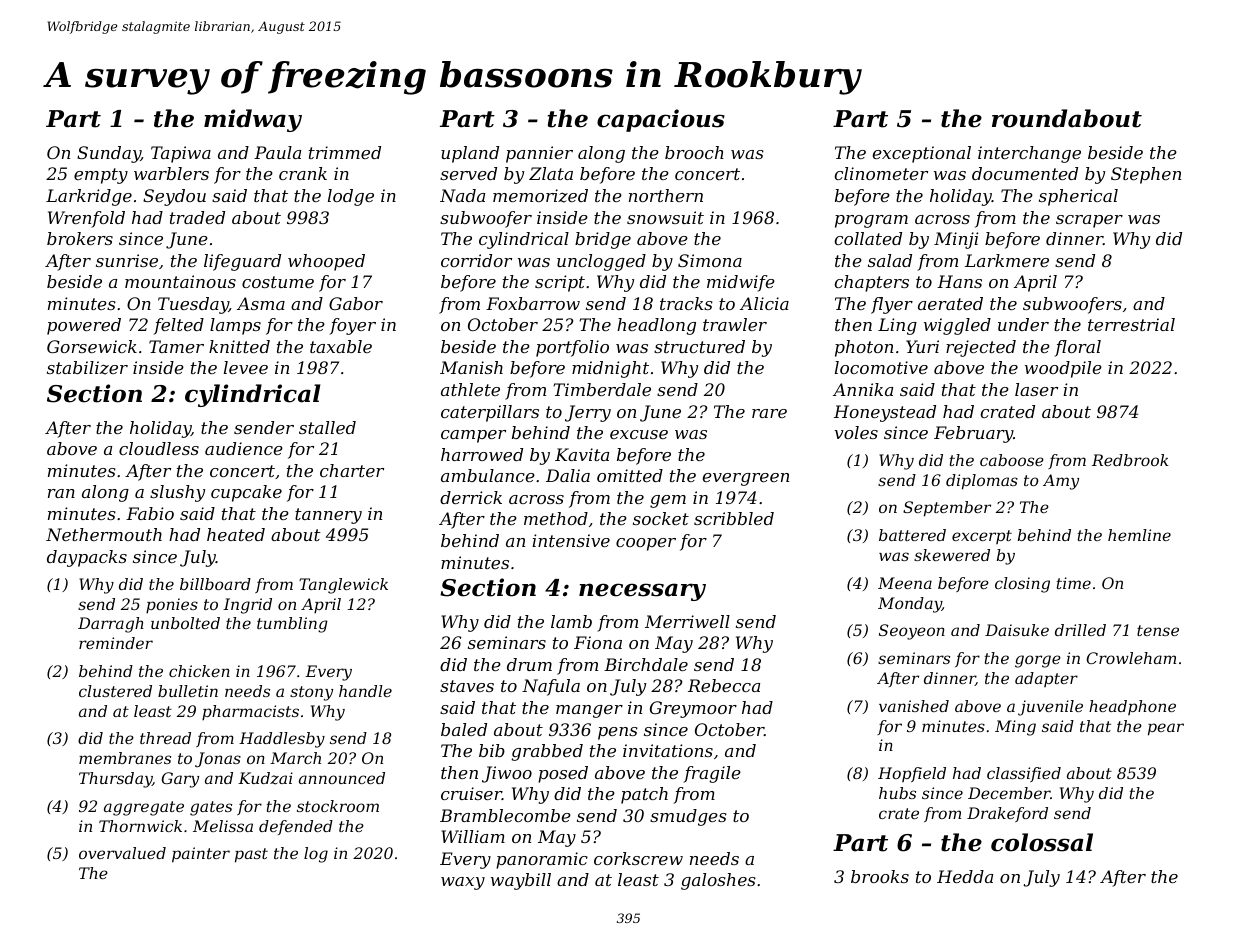  What do you see at coordinates (1131, 324) in the document?
I see `terrestrial` at bounding box center [1131, 324].
